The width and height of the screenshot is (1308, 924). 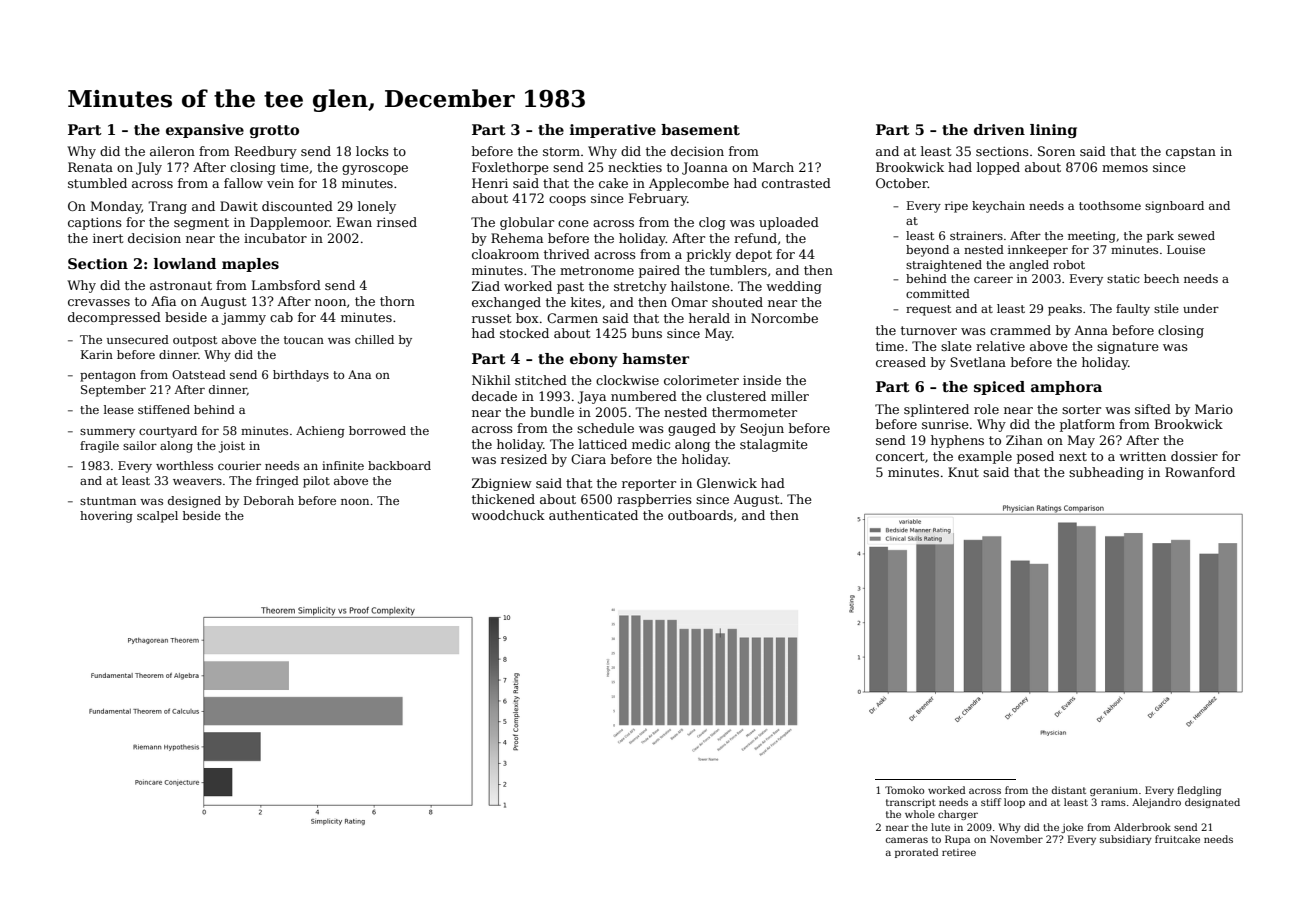 I want to click on imperative, so click(x=613, y=131).
